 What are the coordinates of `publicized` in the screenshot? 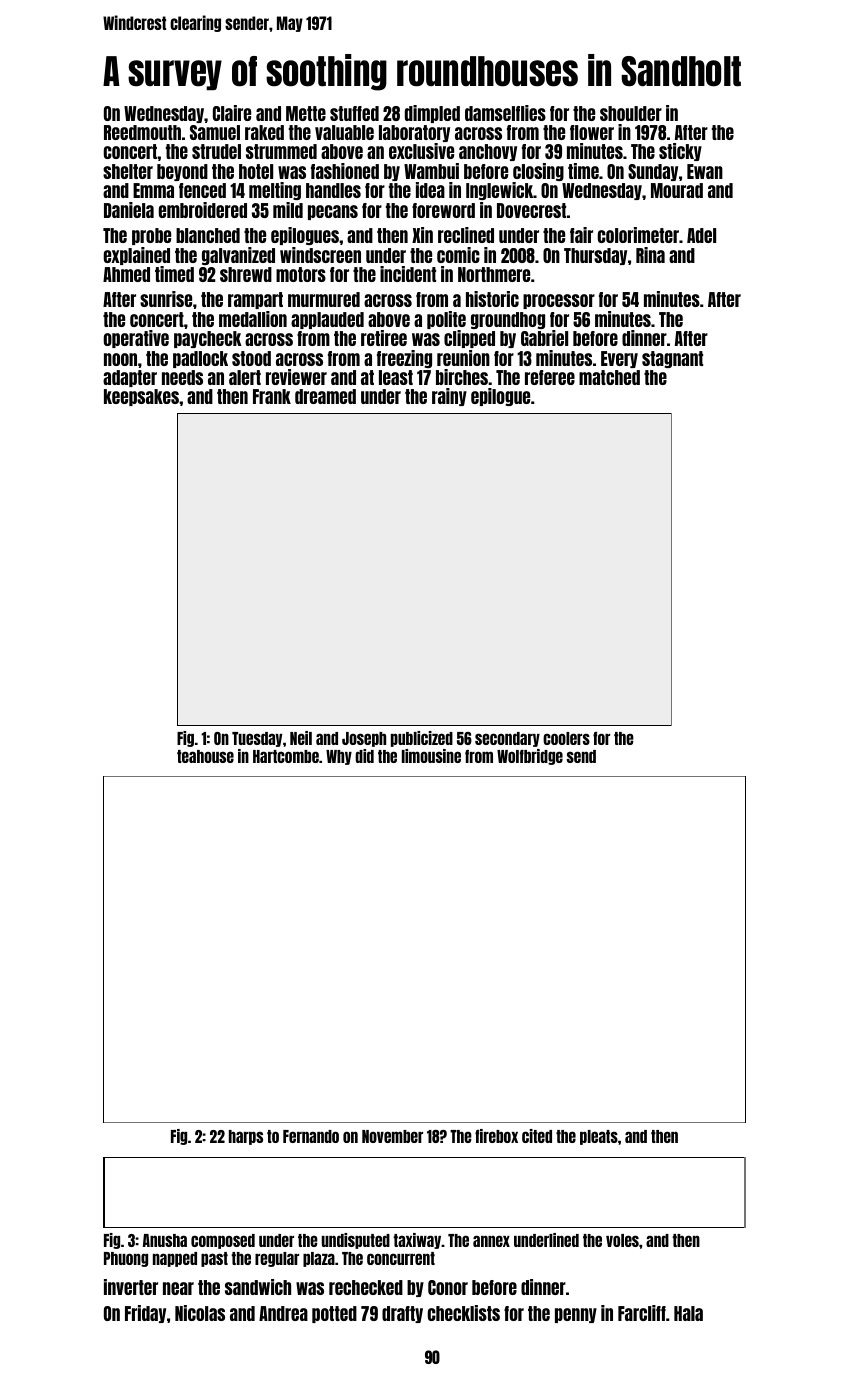 It's located at (422, 739).
